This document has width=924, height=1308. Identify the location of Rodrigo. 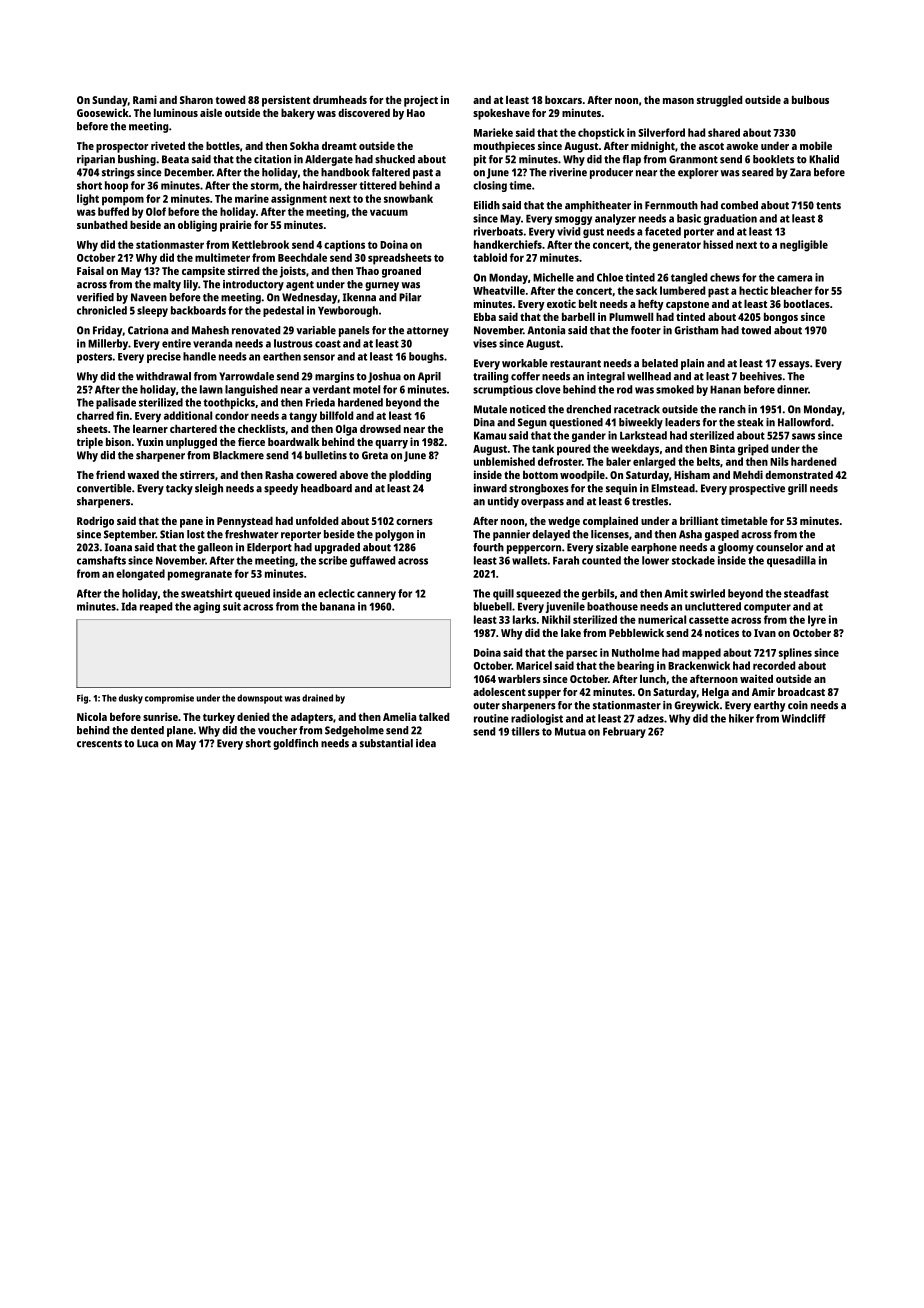
(95, 522).
